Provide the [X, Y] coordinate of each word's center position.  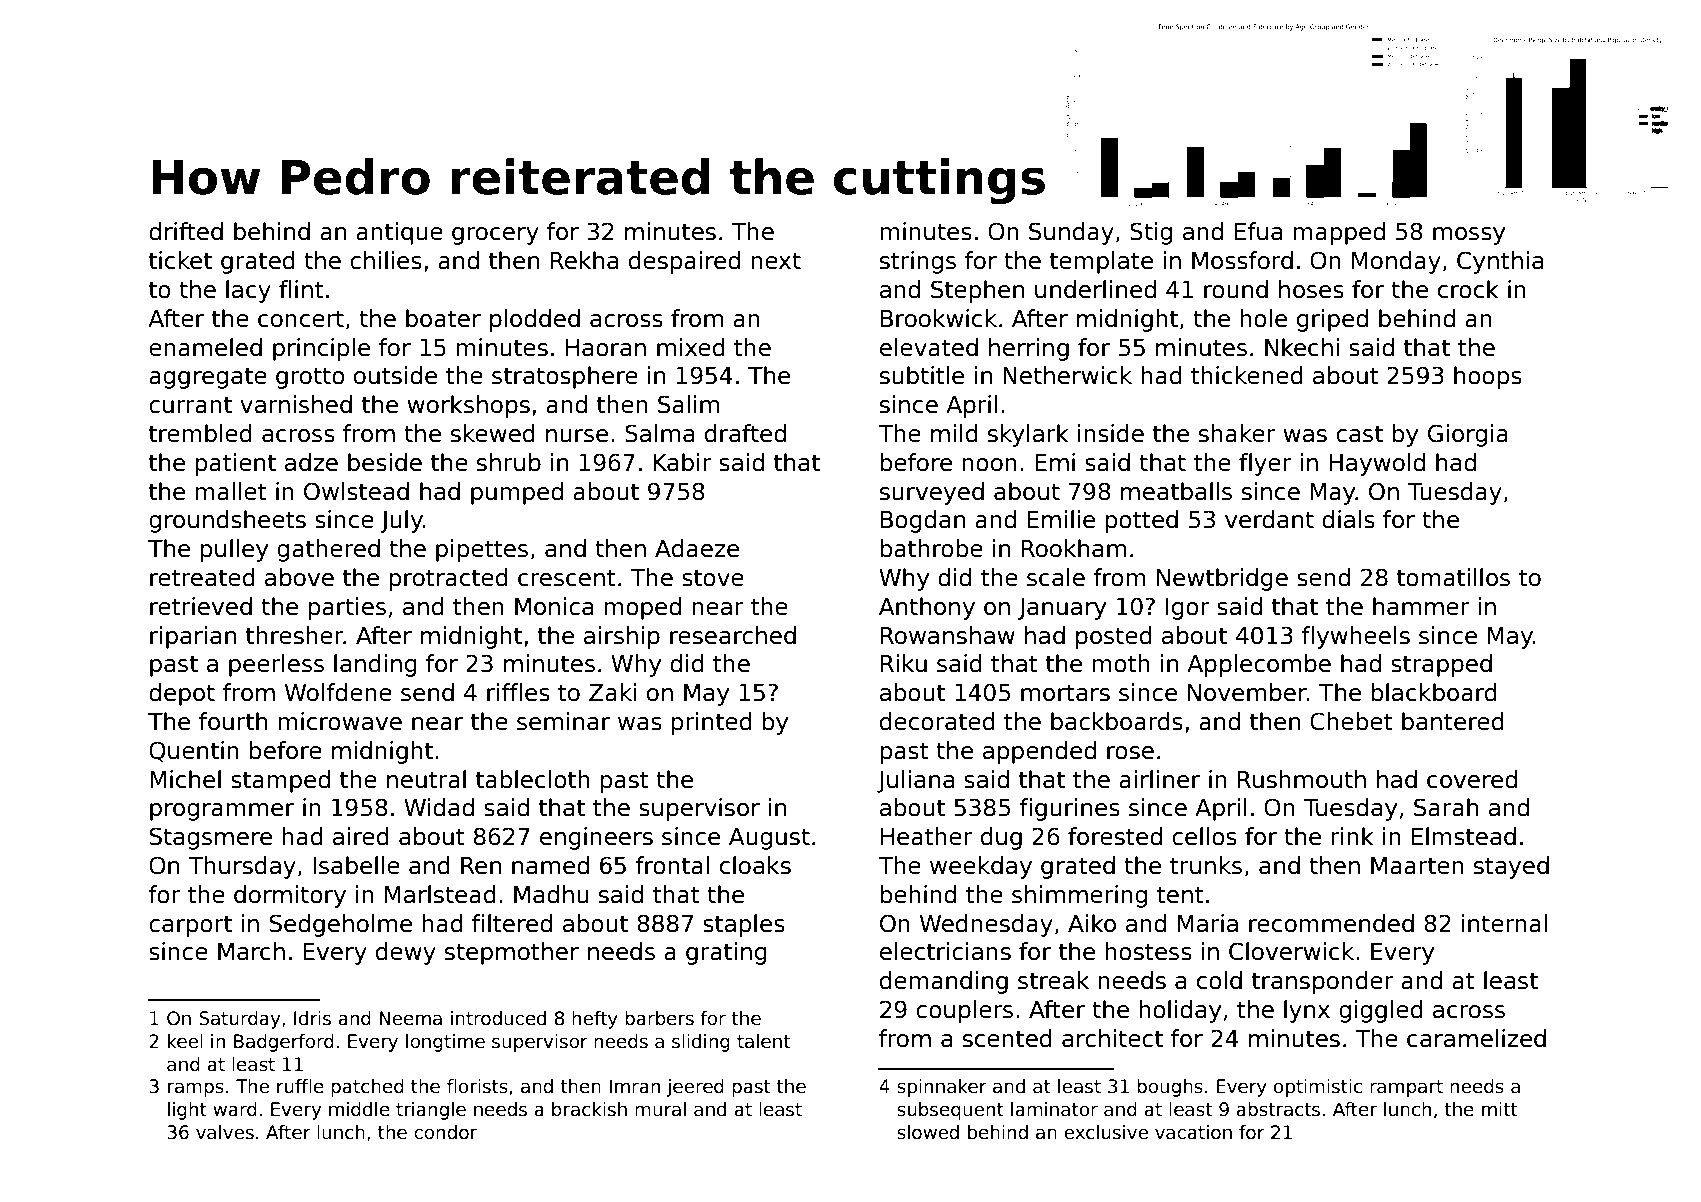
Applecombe [1259, 665]
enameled [205, 347]
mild [954, 433]
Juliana [915, 781]
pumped [517, 493]
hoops [1488, 377]
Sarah [1446, 807]
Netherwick [1067, 375]
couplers [964, 1011]
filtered [512, 923]
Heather [927, 836]
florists [477, 1086]
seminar [563, 721]
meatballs [1176, 491]
